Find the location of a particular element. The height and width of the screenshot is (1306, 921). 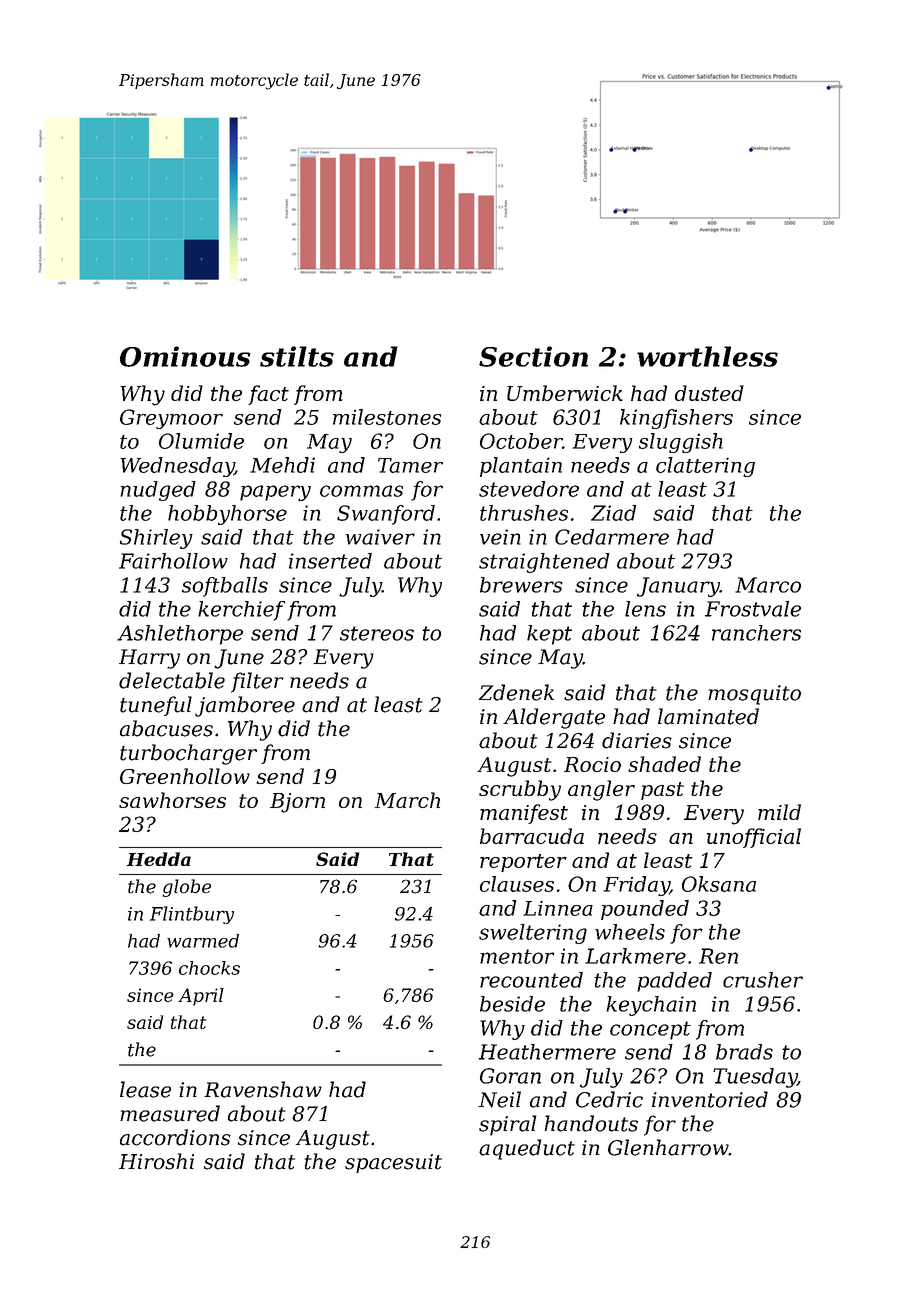

worthless is located at coordinates (707, 356).
